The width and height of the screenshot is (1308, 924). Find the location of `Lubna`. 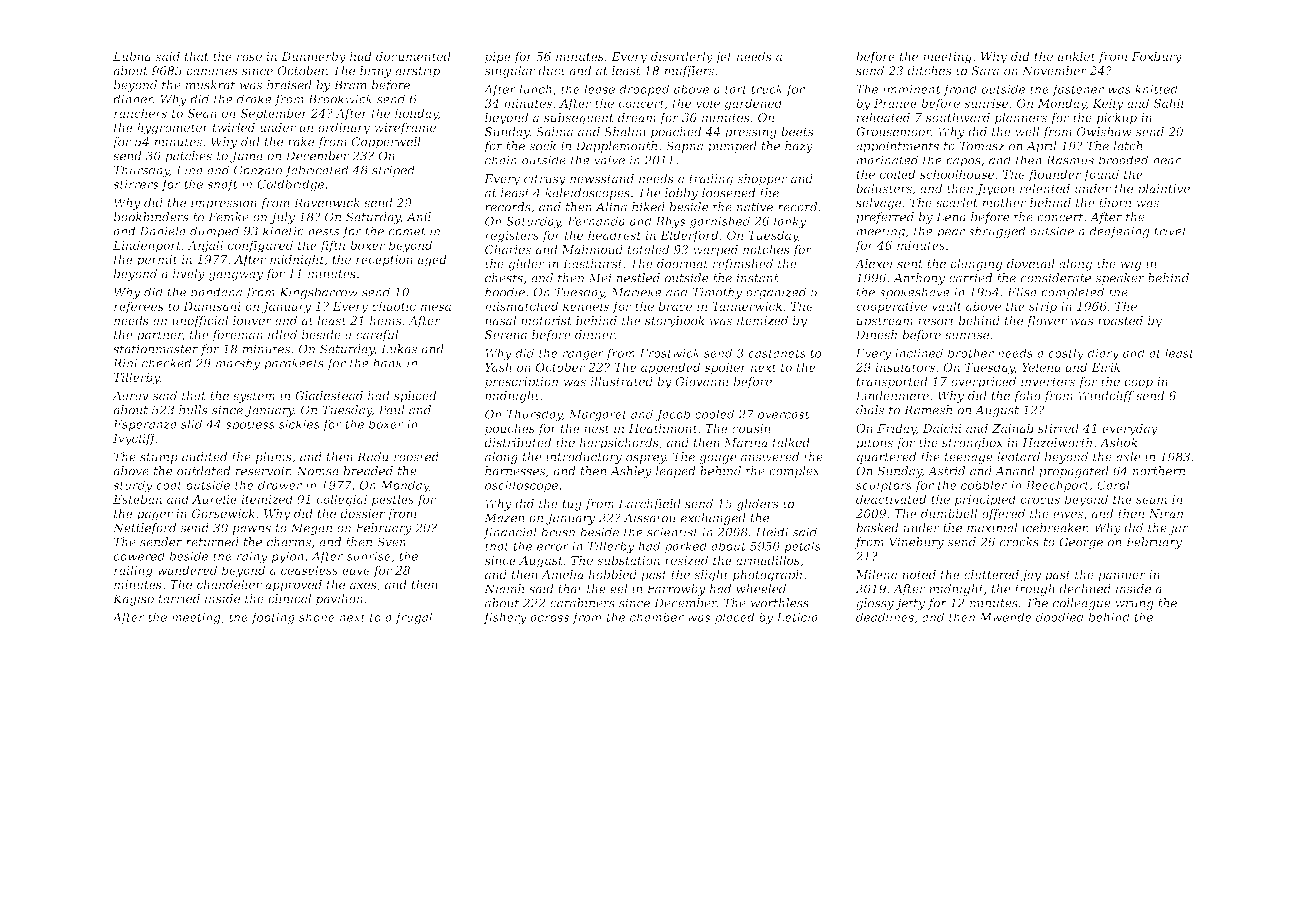

Lubna is located at coordinates (132, 56).
